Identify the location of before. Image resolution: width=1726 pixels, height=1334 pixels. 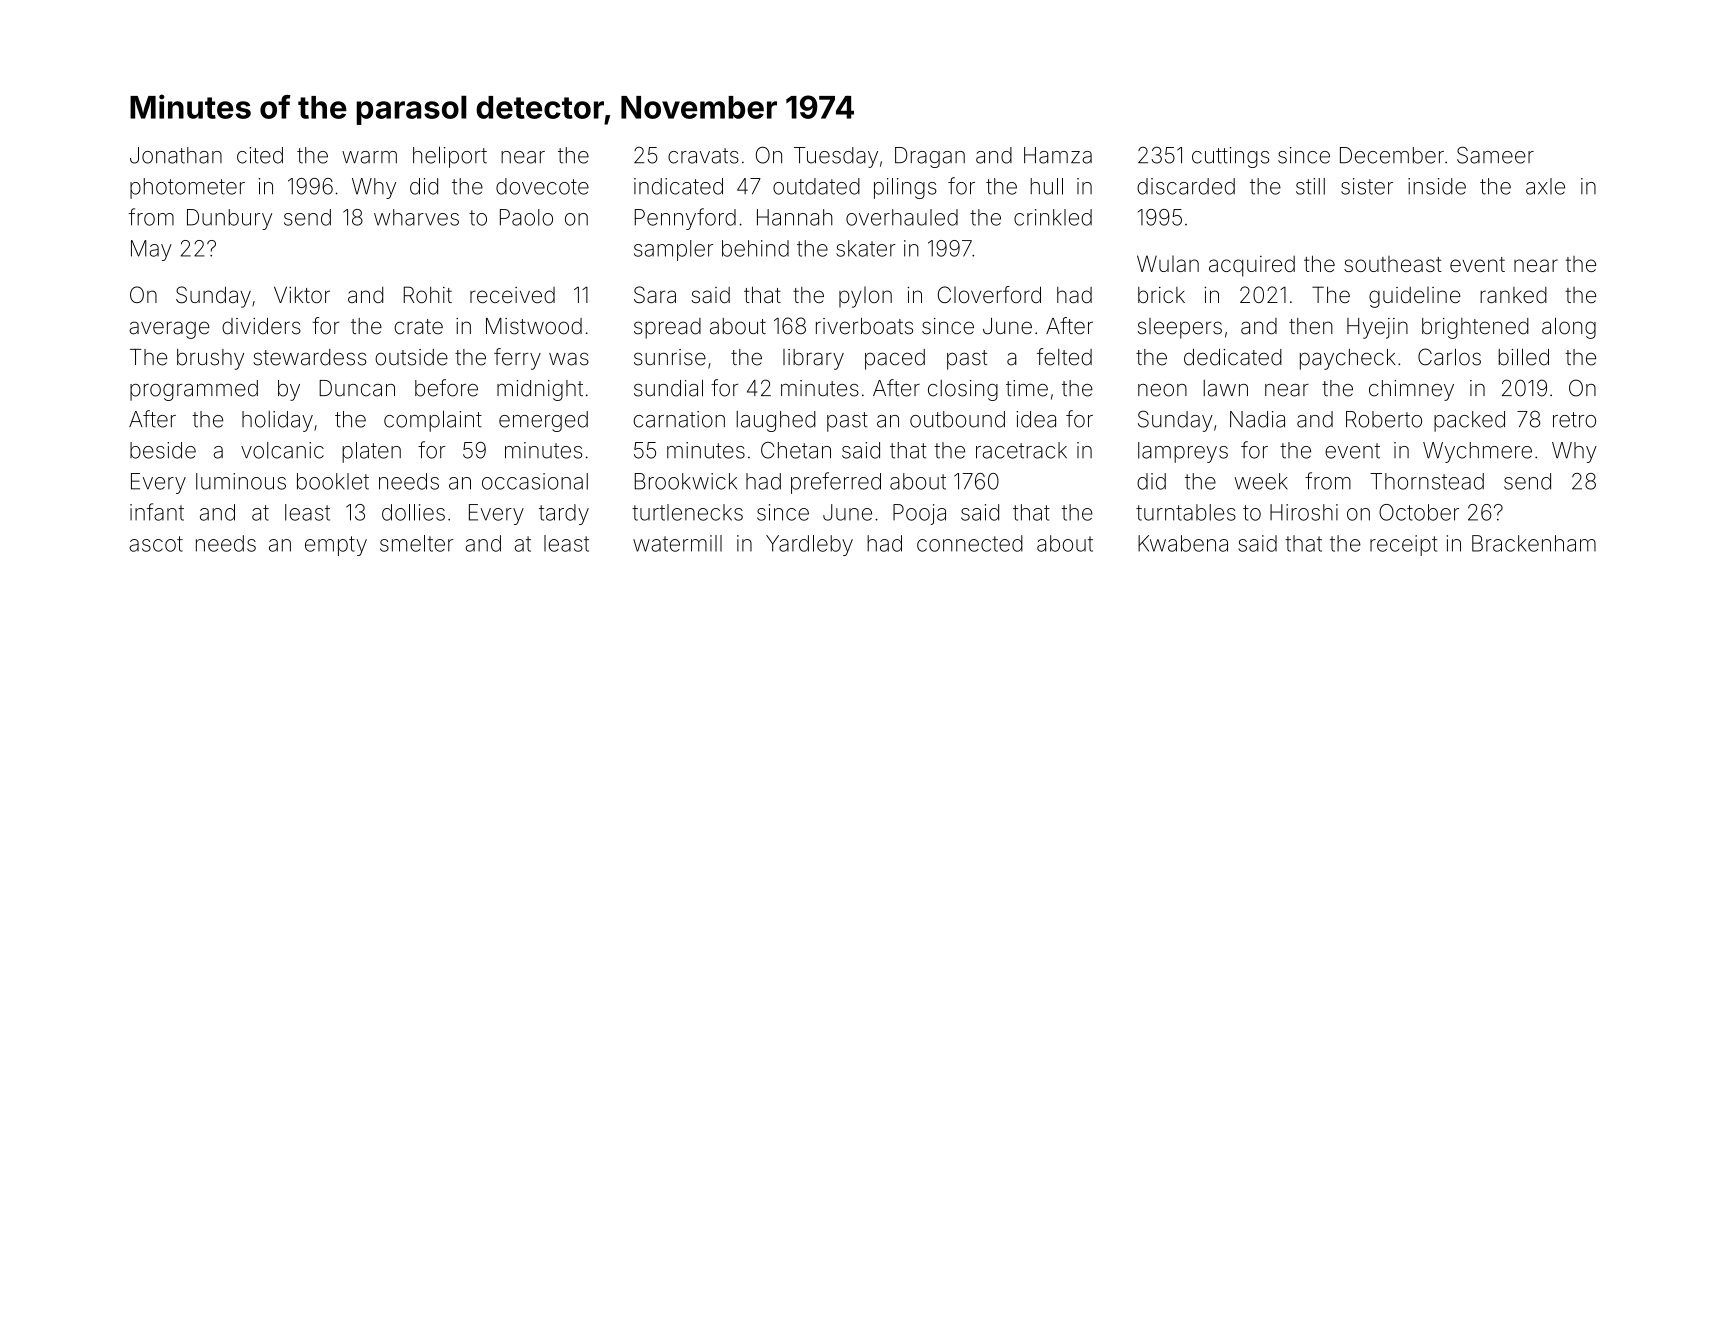
(446, 388).
